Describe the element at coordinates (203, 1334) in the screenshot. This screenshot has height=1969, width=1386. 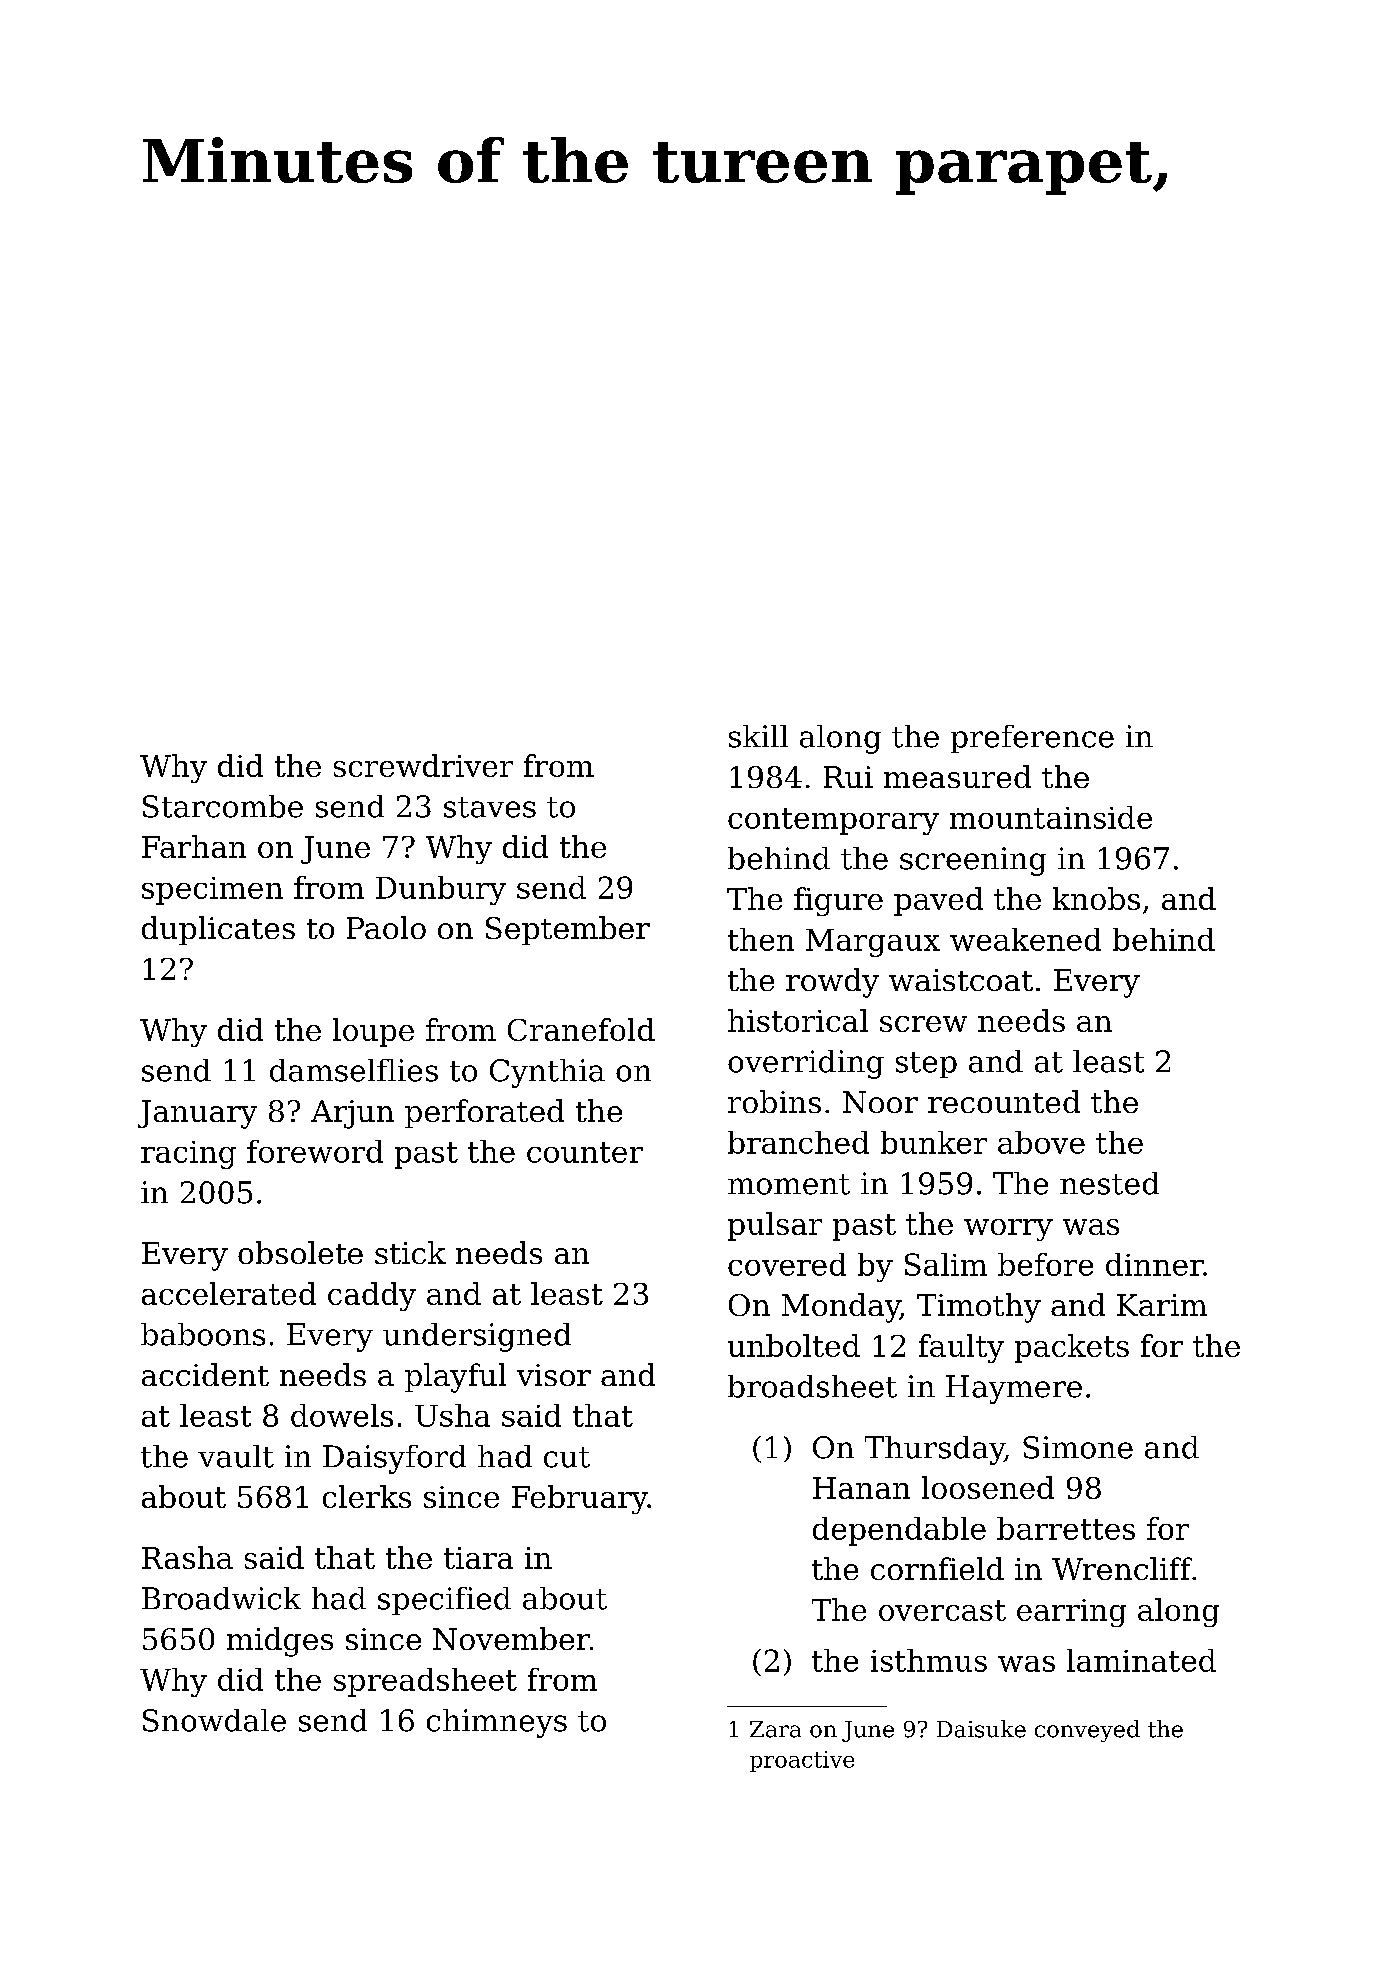
I see `baboons` at that location.
